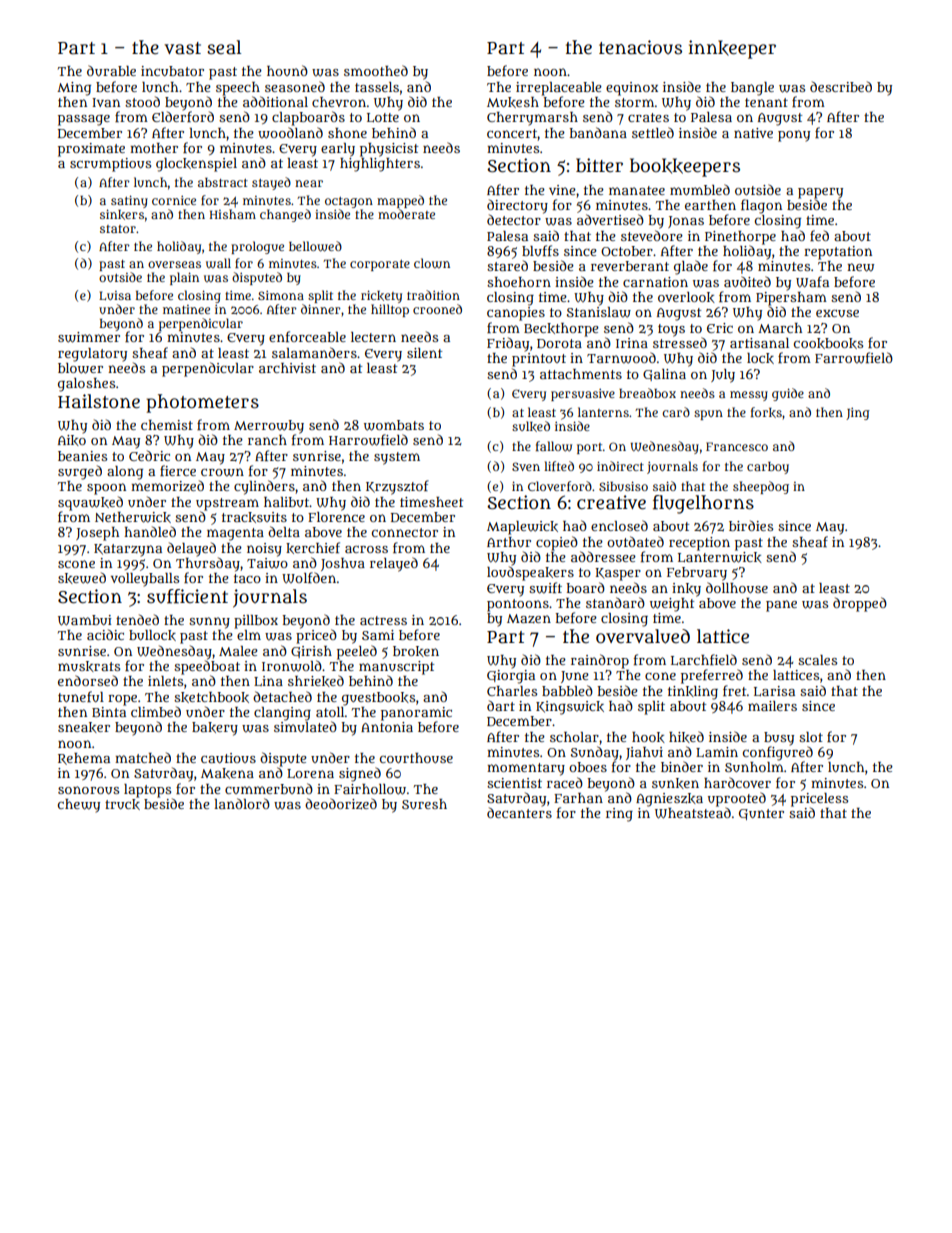  What do you see at coordinates (242, 803) in the screenshot?
I see `landlord` at bounding box center [242, 803].
